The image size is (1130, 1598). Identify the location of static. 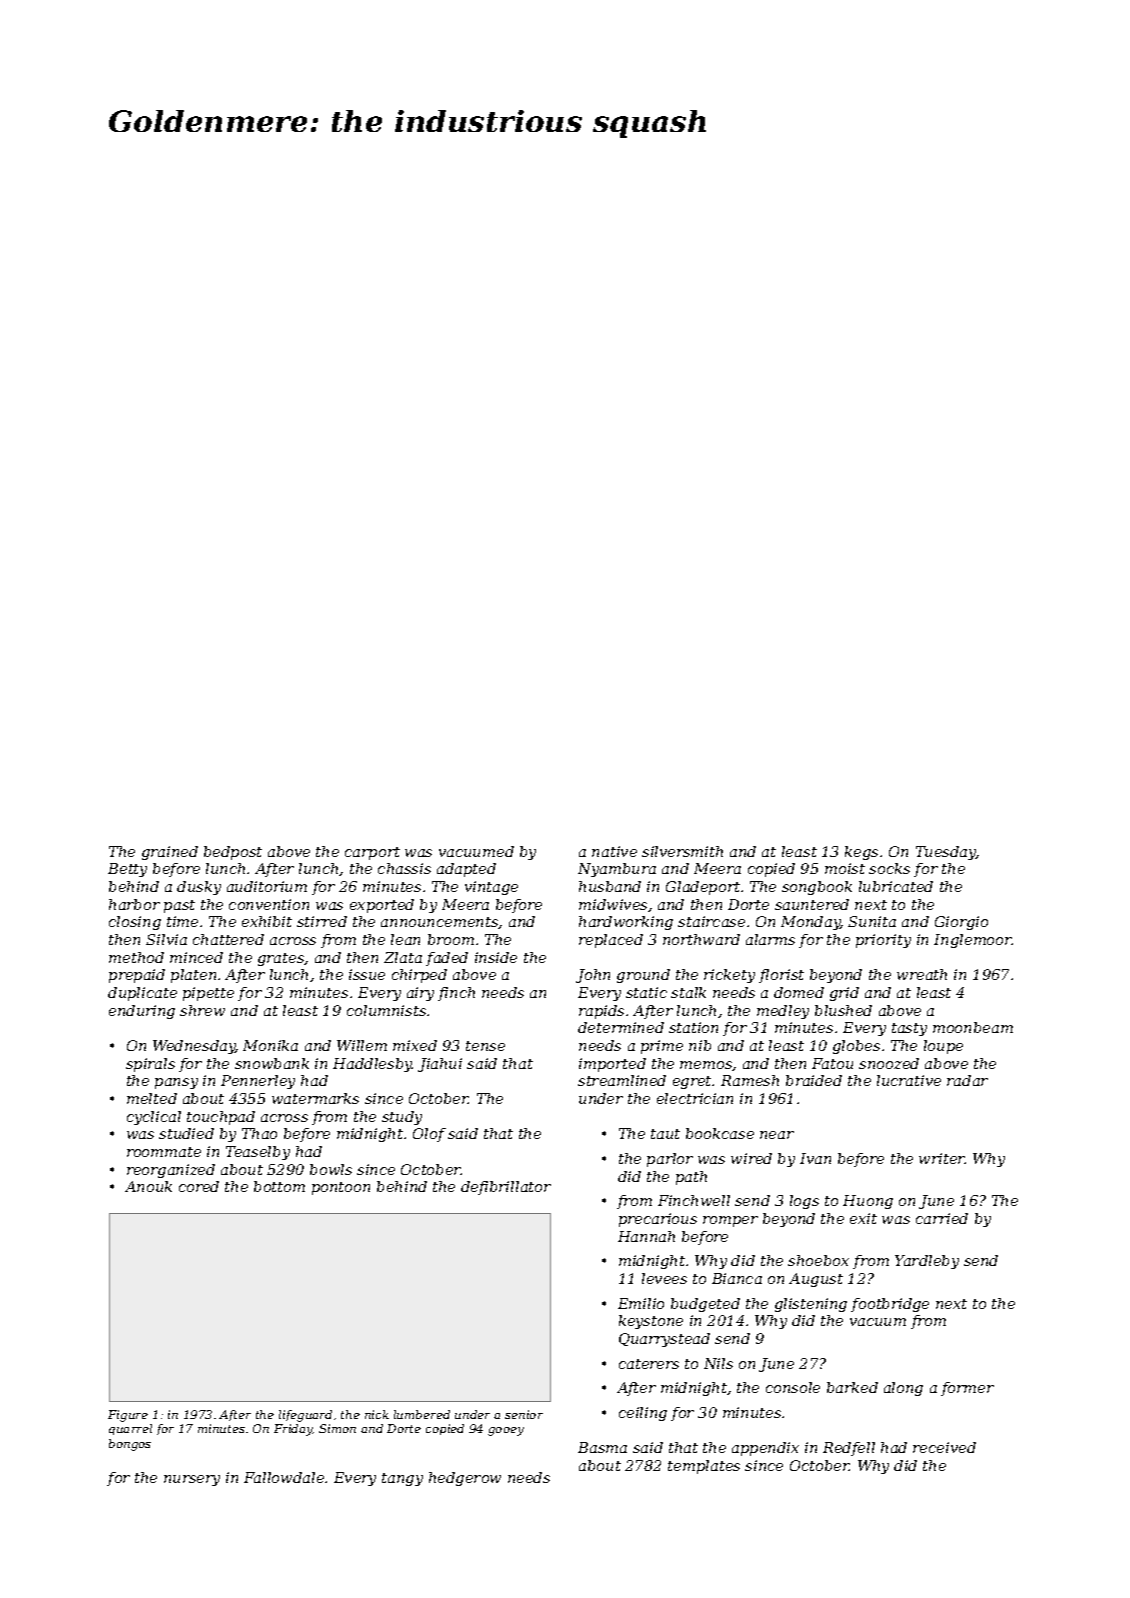
(646, 992).
